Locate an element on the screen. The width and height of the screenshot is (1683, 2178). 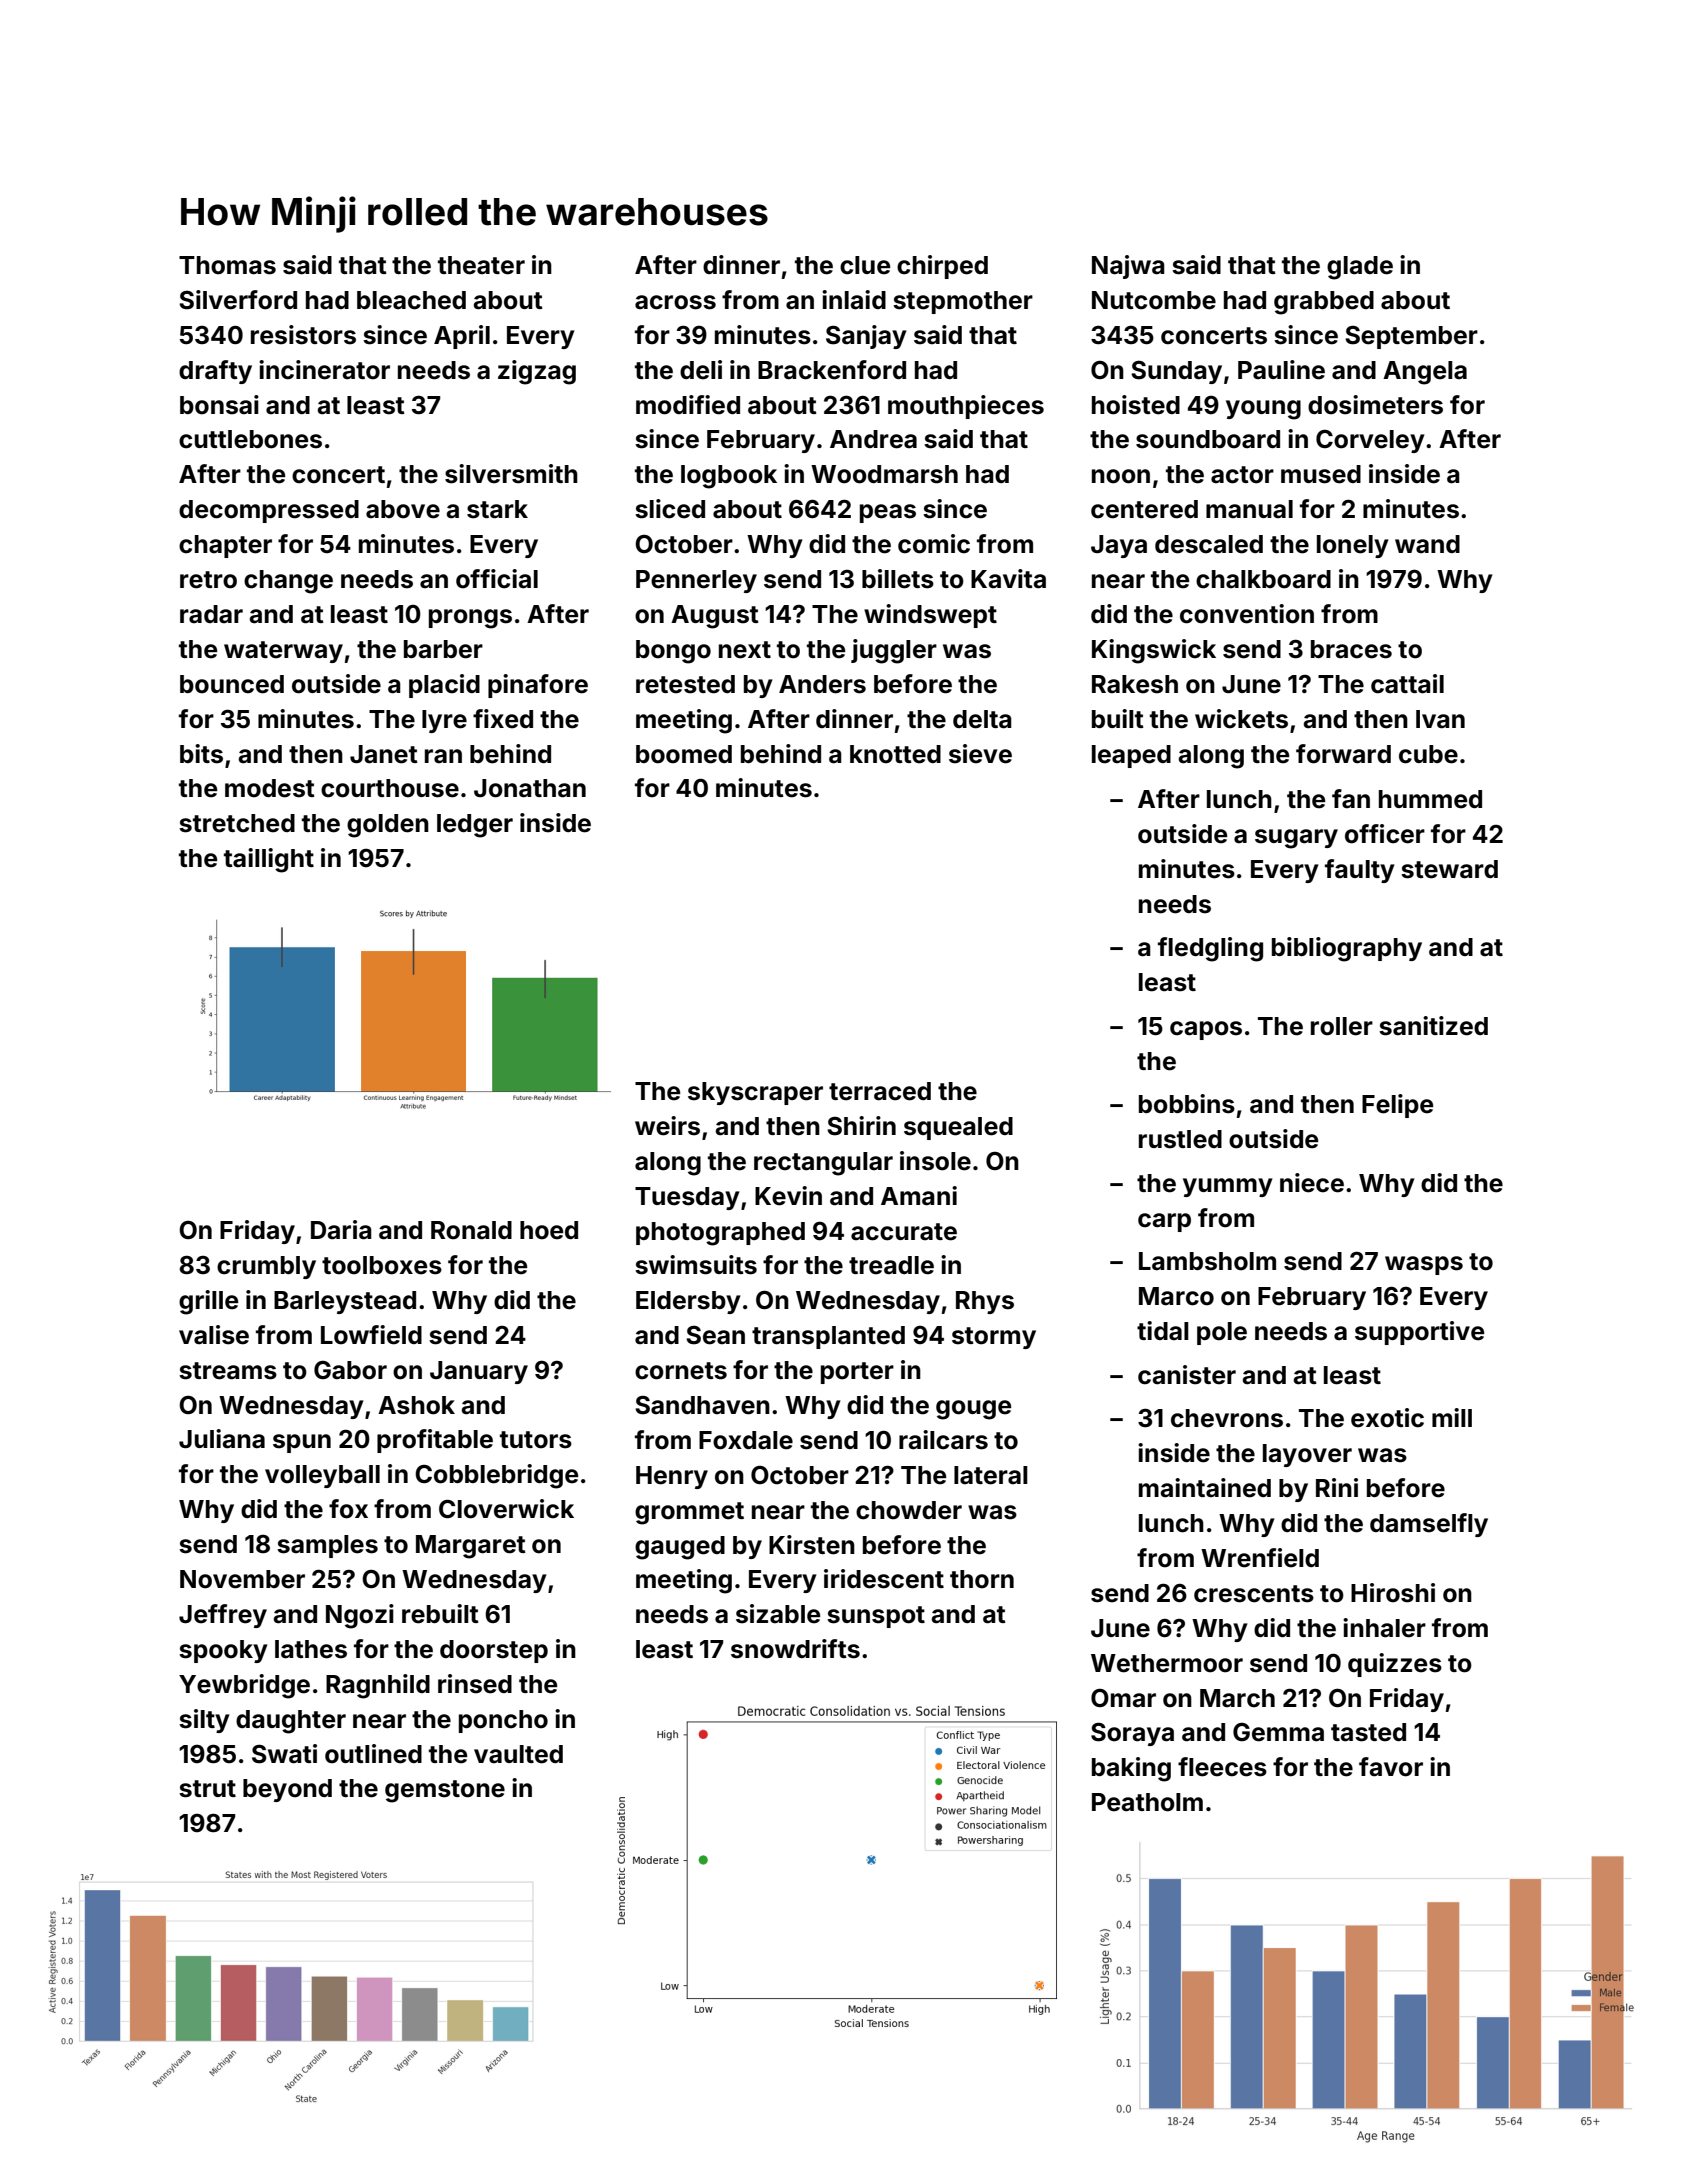
zigzag is located at coordinates (537, 372).
